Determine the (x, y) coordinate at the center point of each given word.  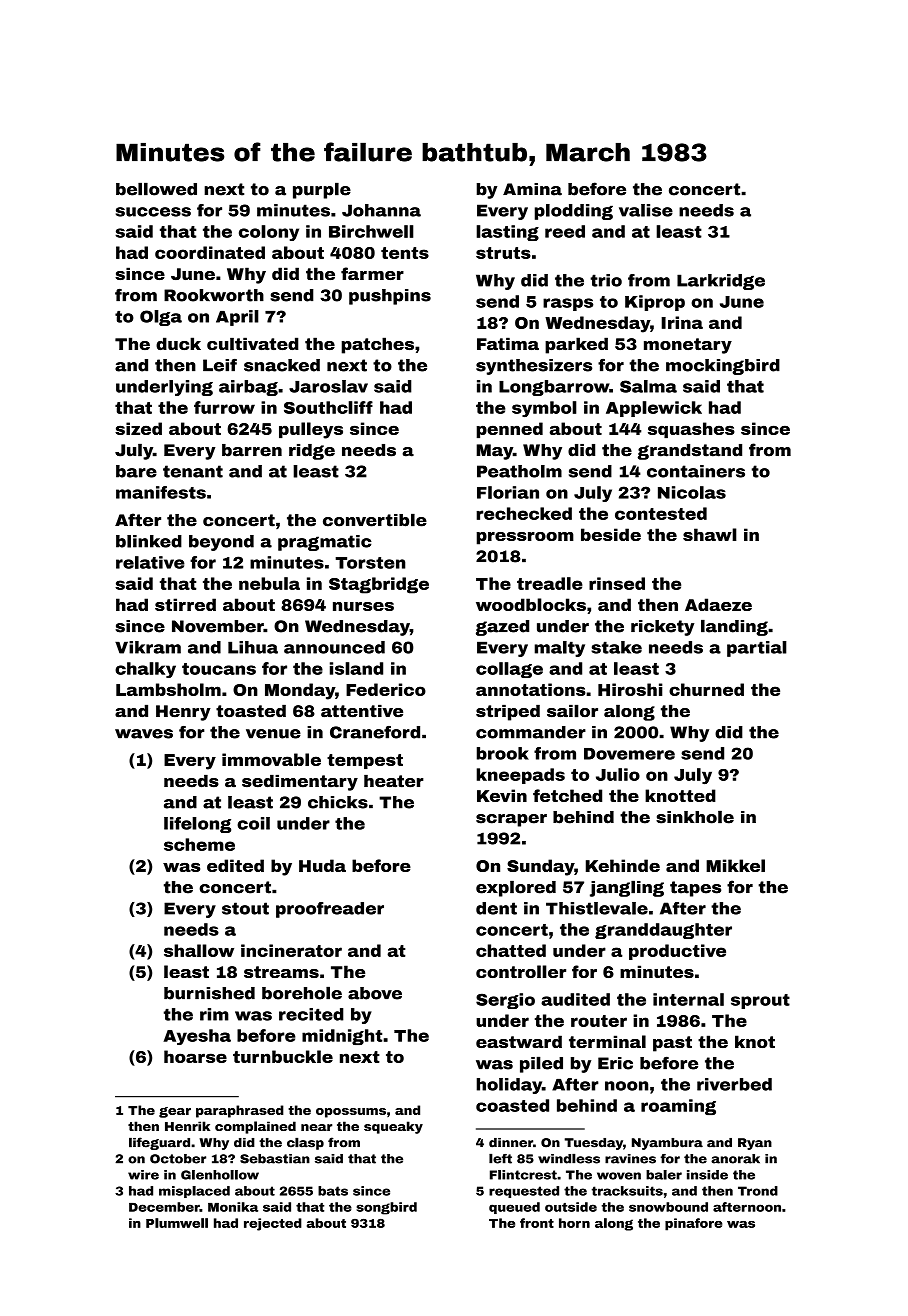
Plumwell (177, 1223)
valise (646, 210)
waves (144, 734)
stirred (185, 604)
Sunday (540, 867)
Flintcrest (523, 1175)
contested (661, 513)
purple (322, 190)
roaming (678, 1107)
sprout (760, 1001)
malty (560, 649)
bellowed (156, 189)
